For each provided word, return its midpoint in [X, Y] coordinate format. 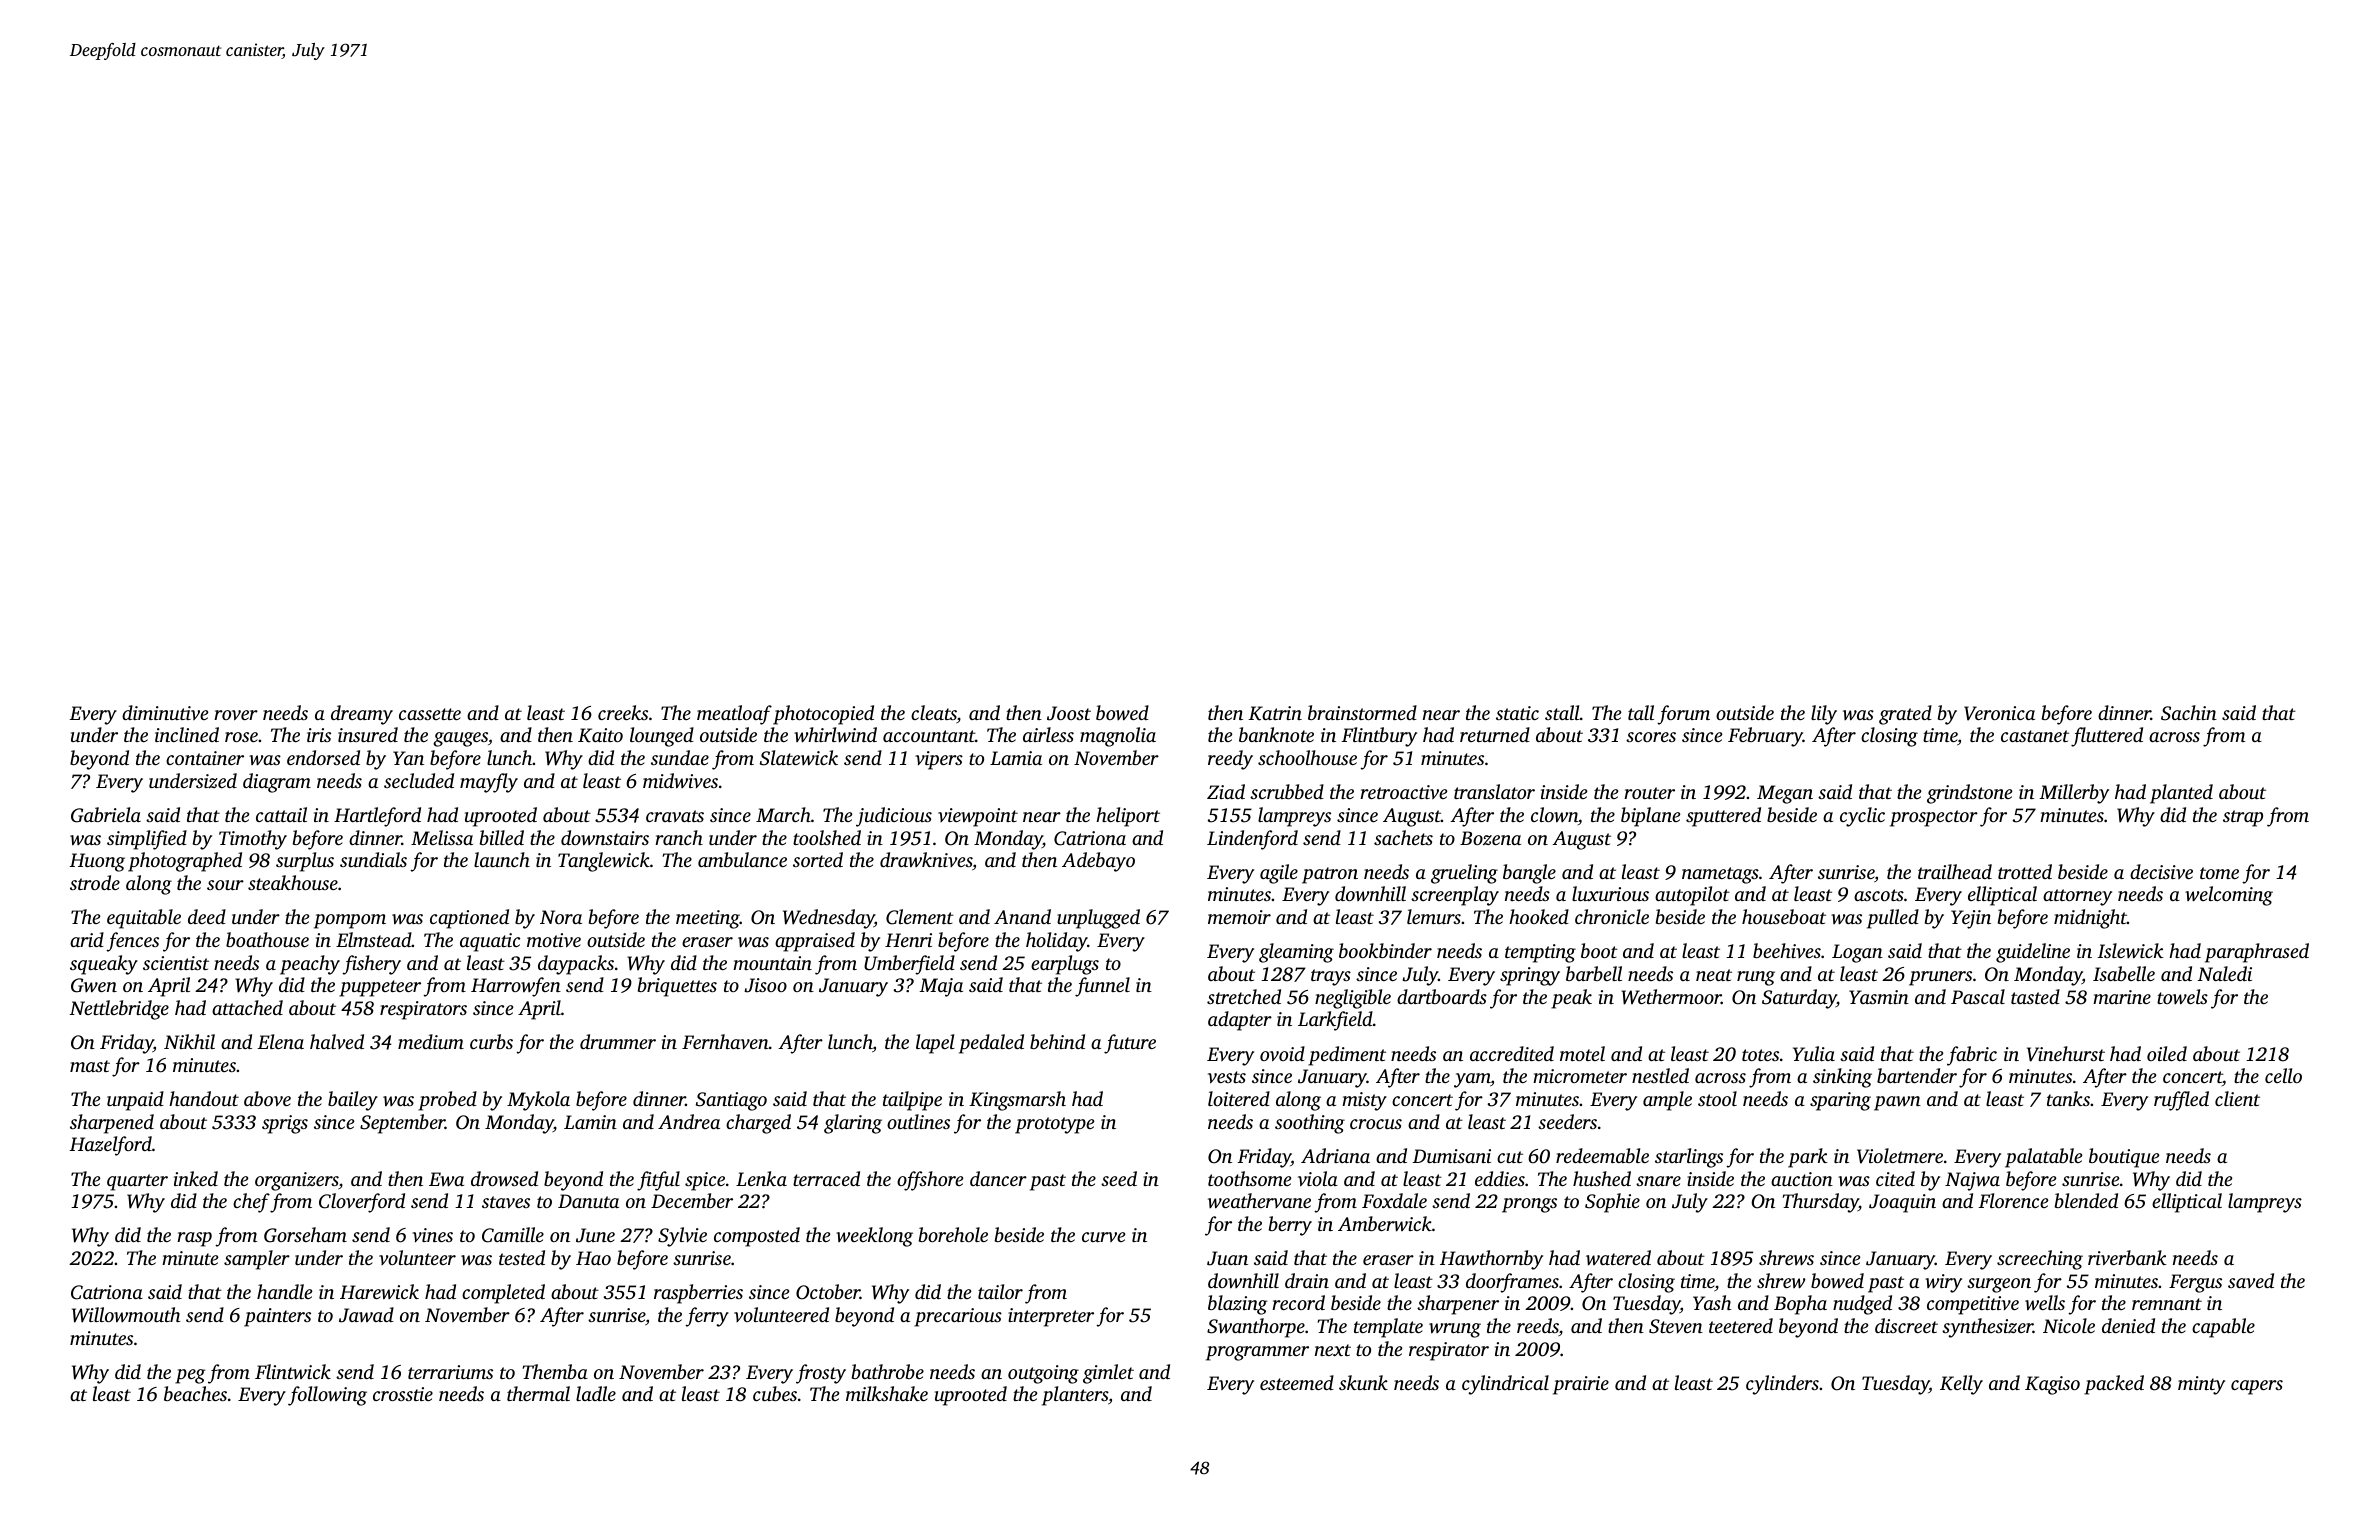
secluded [419, 780]
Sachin [2189, 713]
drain [1307, 1280]
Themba [555, 1371]
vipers [939, 760]
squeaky [104, 965]
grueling [1464, 874]
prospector [1934, 818]
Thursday [1820, 1203]
